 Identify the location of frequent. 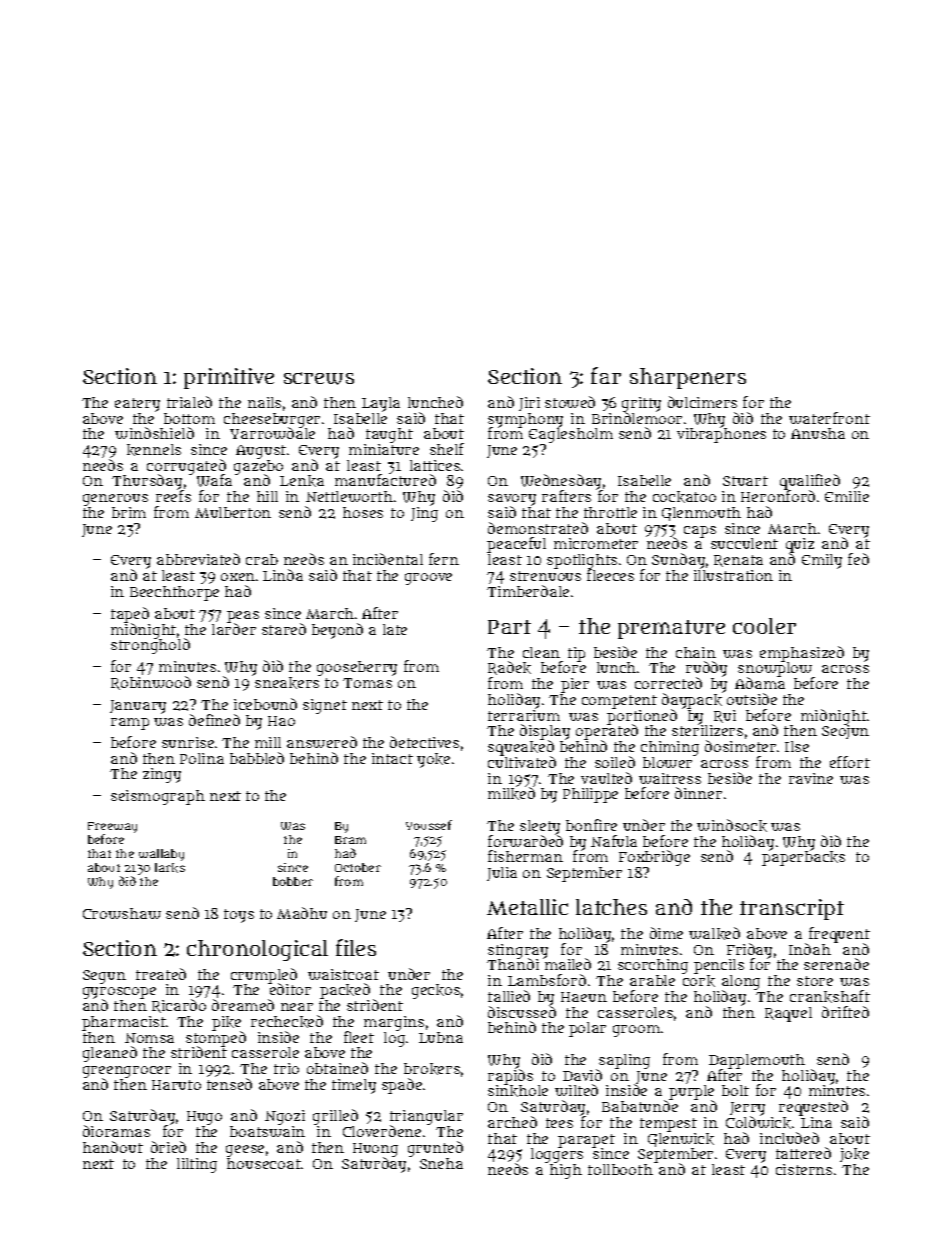
(839, 935).
